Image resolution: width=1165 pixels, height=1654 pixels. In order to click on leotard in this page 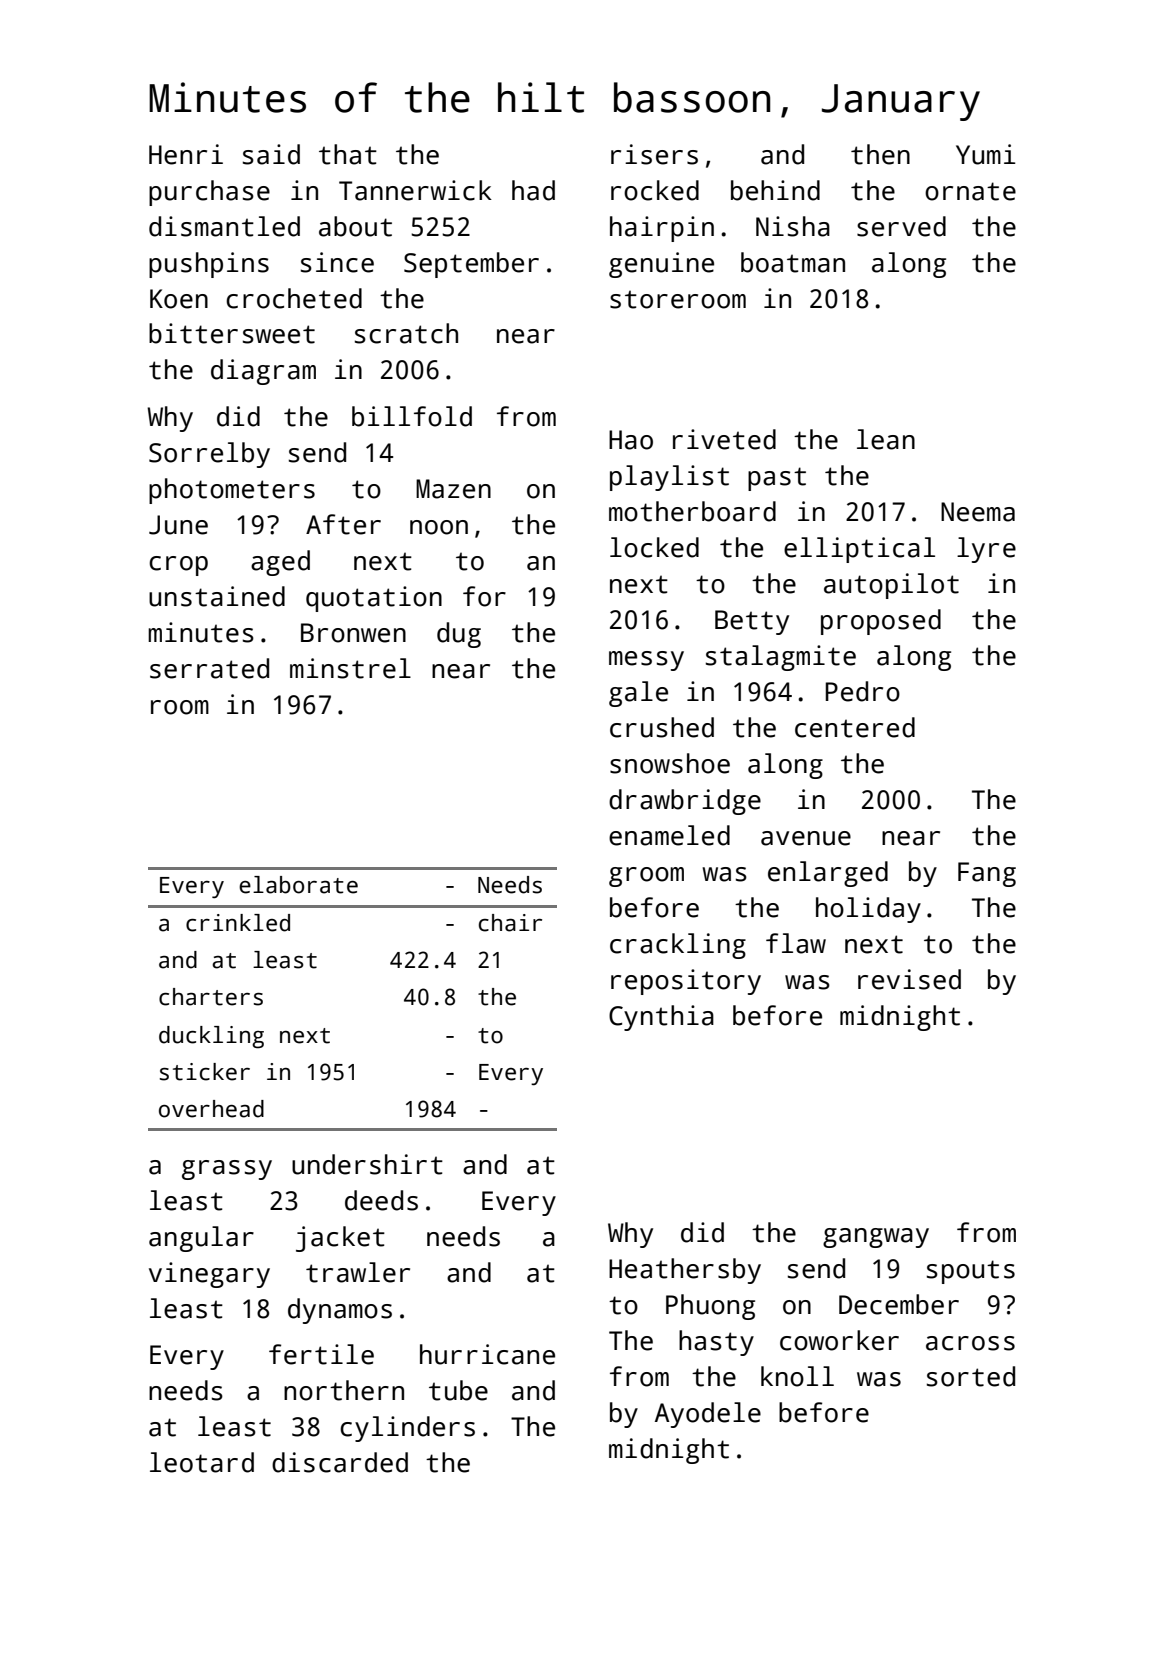, I will do `click(202, 1462)`.
